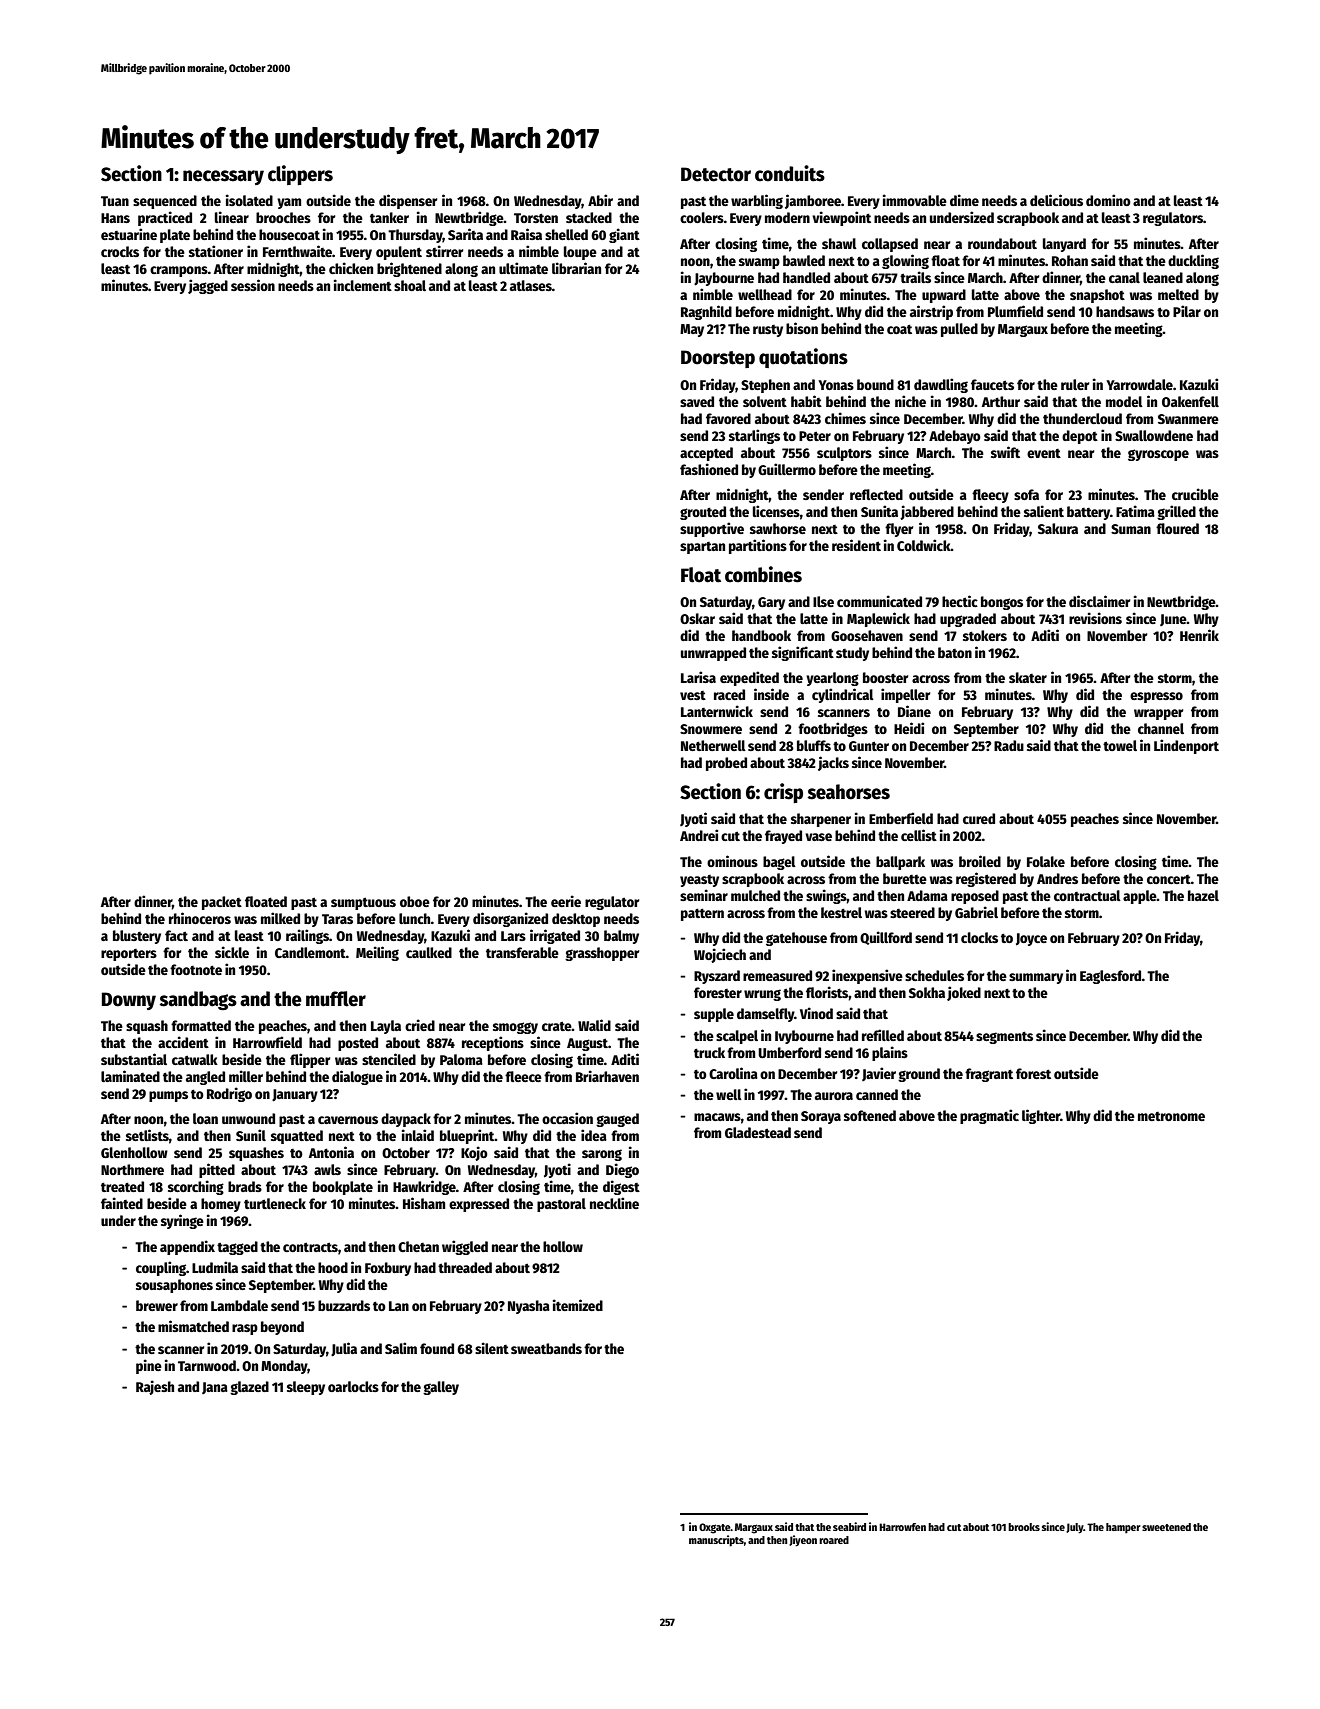 Image resolution: width=1320 pixels, height=1709 pixels. What do you see at coordinates (1139, 384) in the image?
I see `Yarrowdale` at bounding box center [1139, 384].
